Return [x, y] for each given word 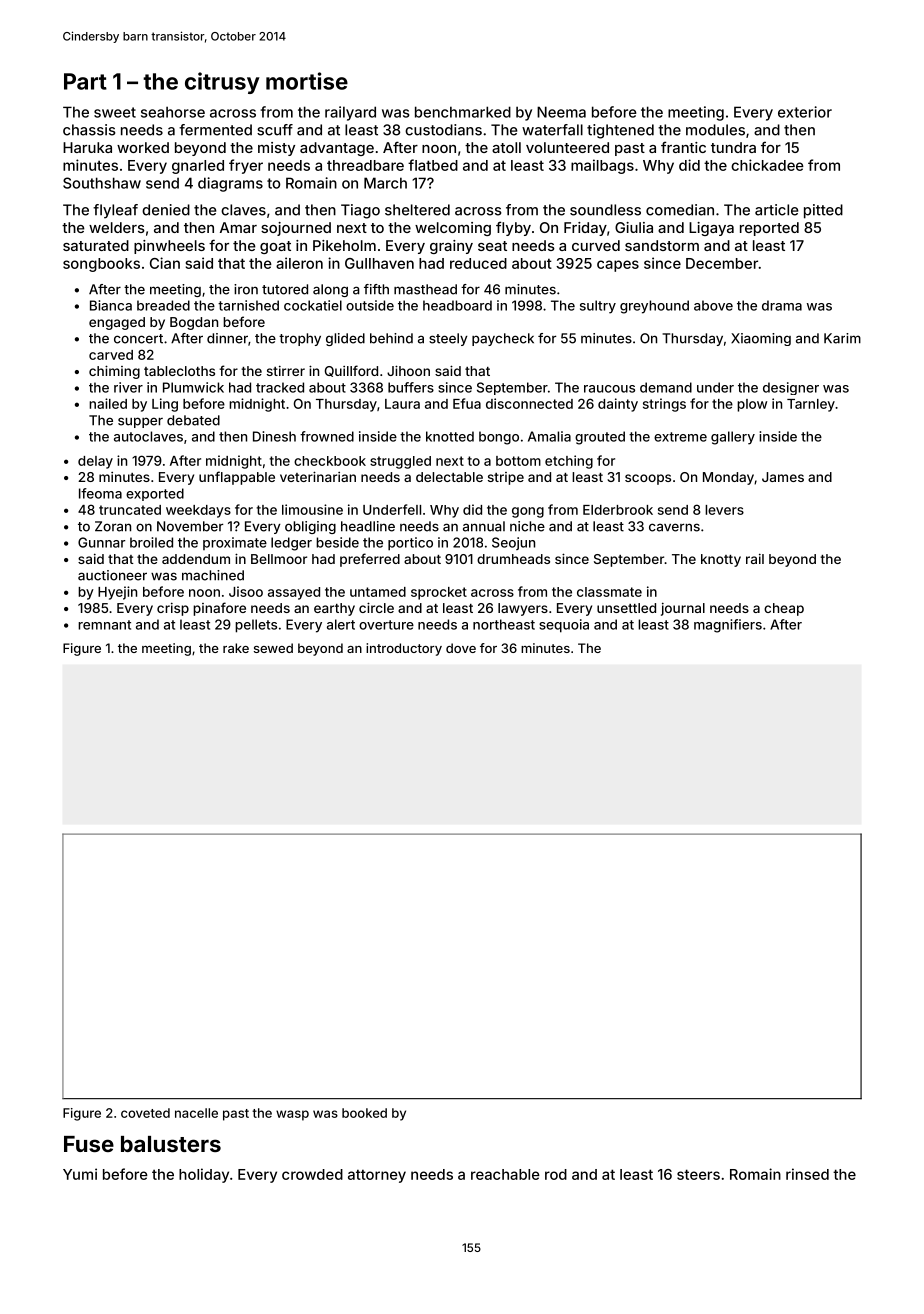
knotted [450, 436]
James [783, 477]
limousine [312, 509]
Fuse [89, 1144]
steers [698, 1174]
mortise [307, 81]
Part [85, 81]
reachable [505, 1174]
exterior [805, 112]
